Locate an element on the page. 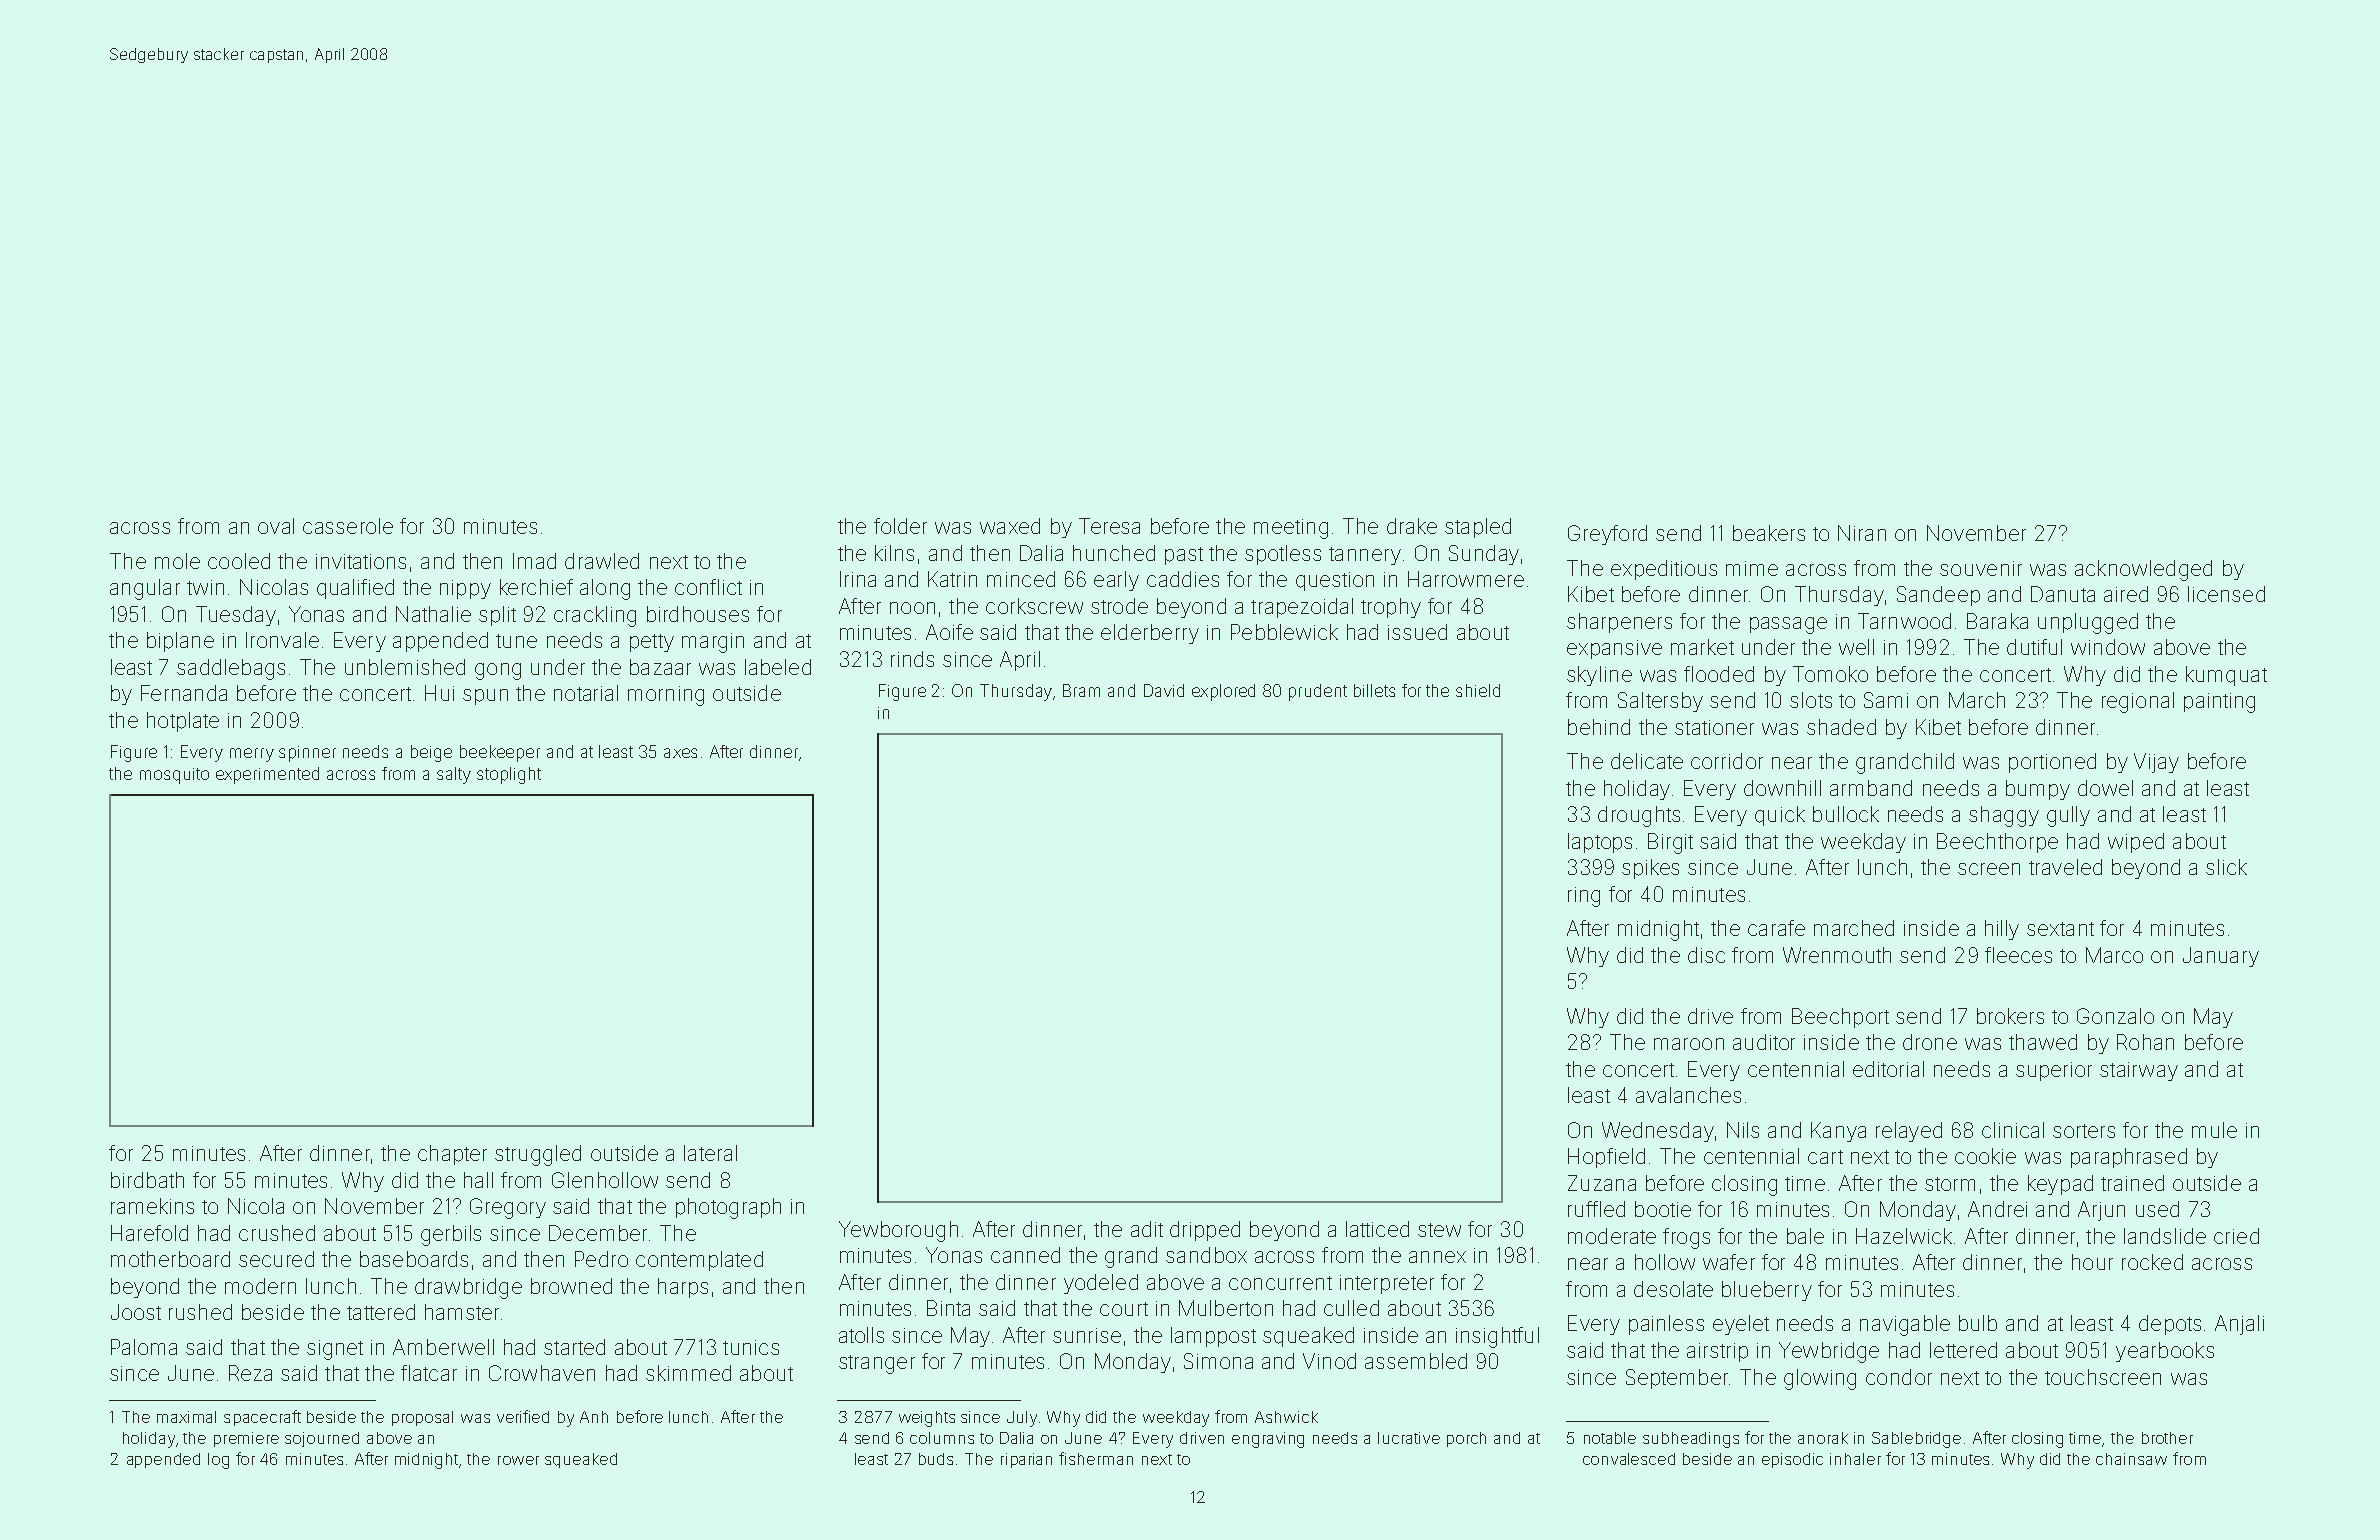 This page has height=1540, width=2380. experimented is located at coordinates (267, 775).
